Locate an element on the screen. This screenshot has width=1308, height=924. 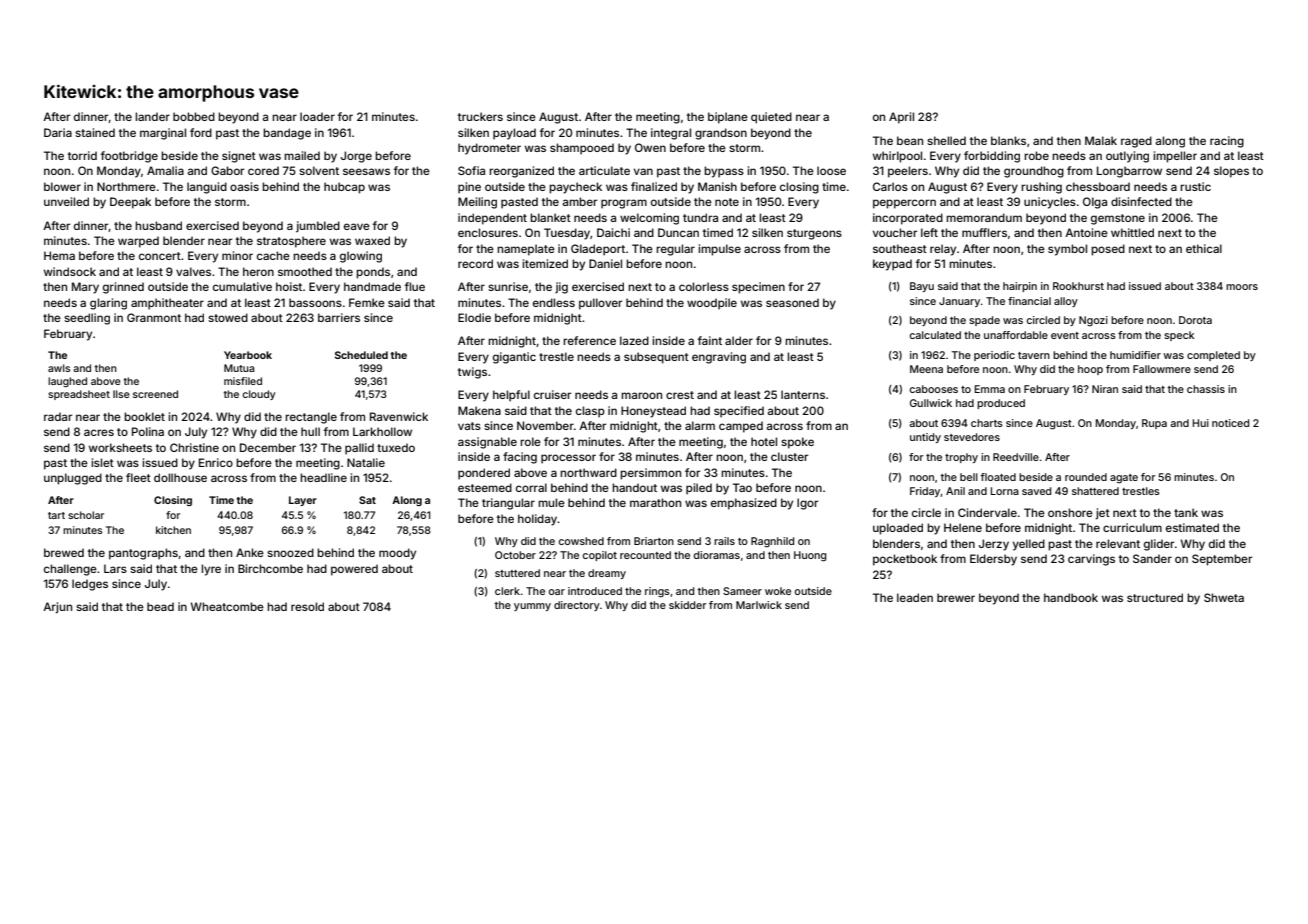
engraving is located at coordinates (719, 358).
